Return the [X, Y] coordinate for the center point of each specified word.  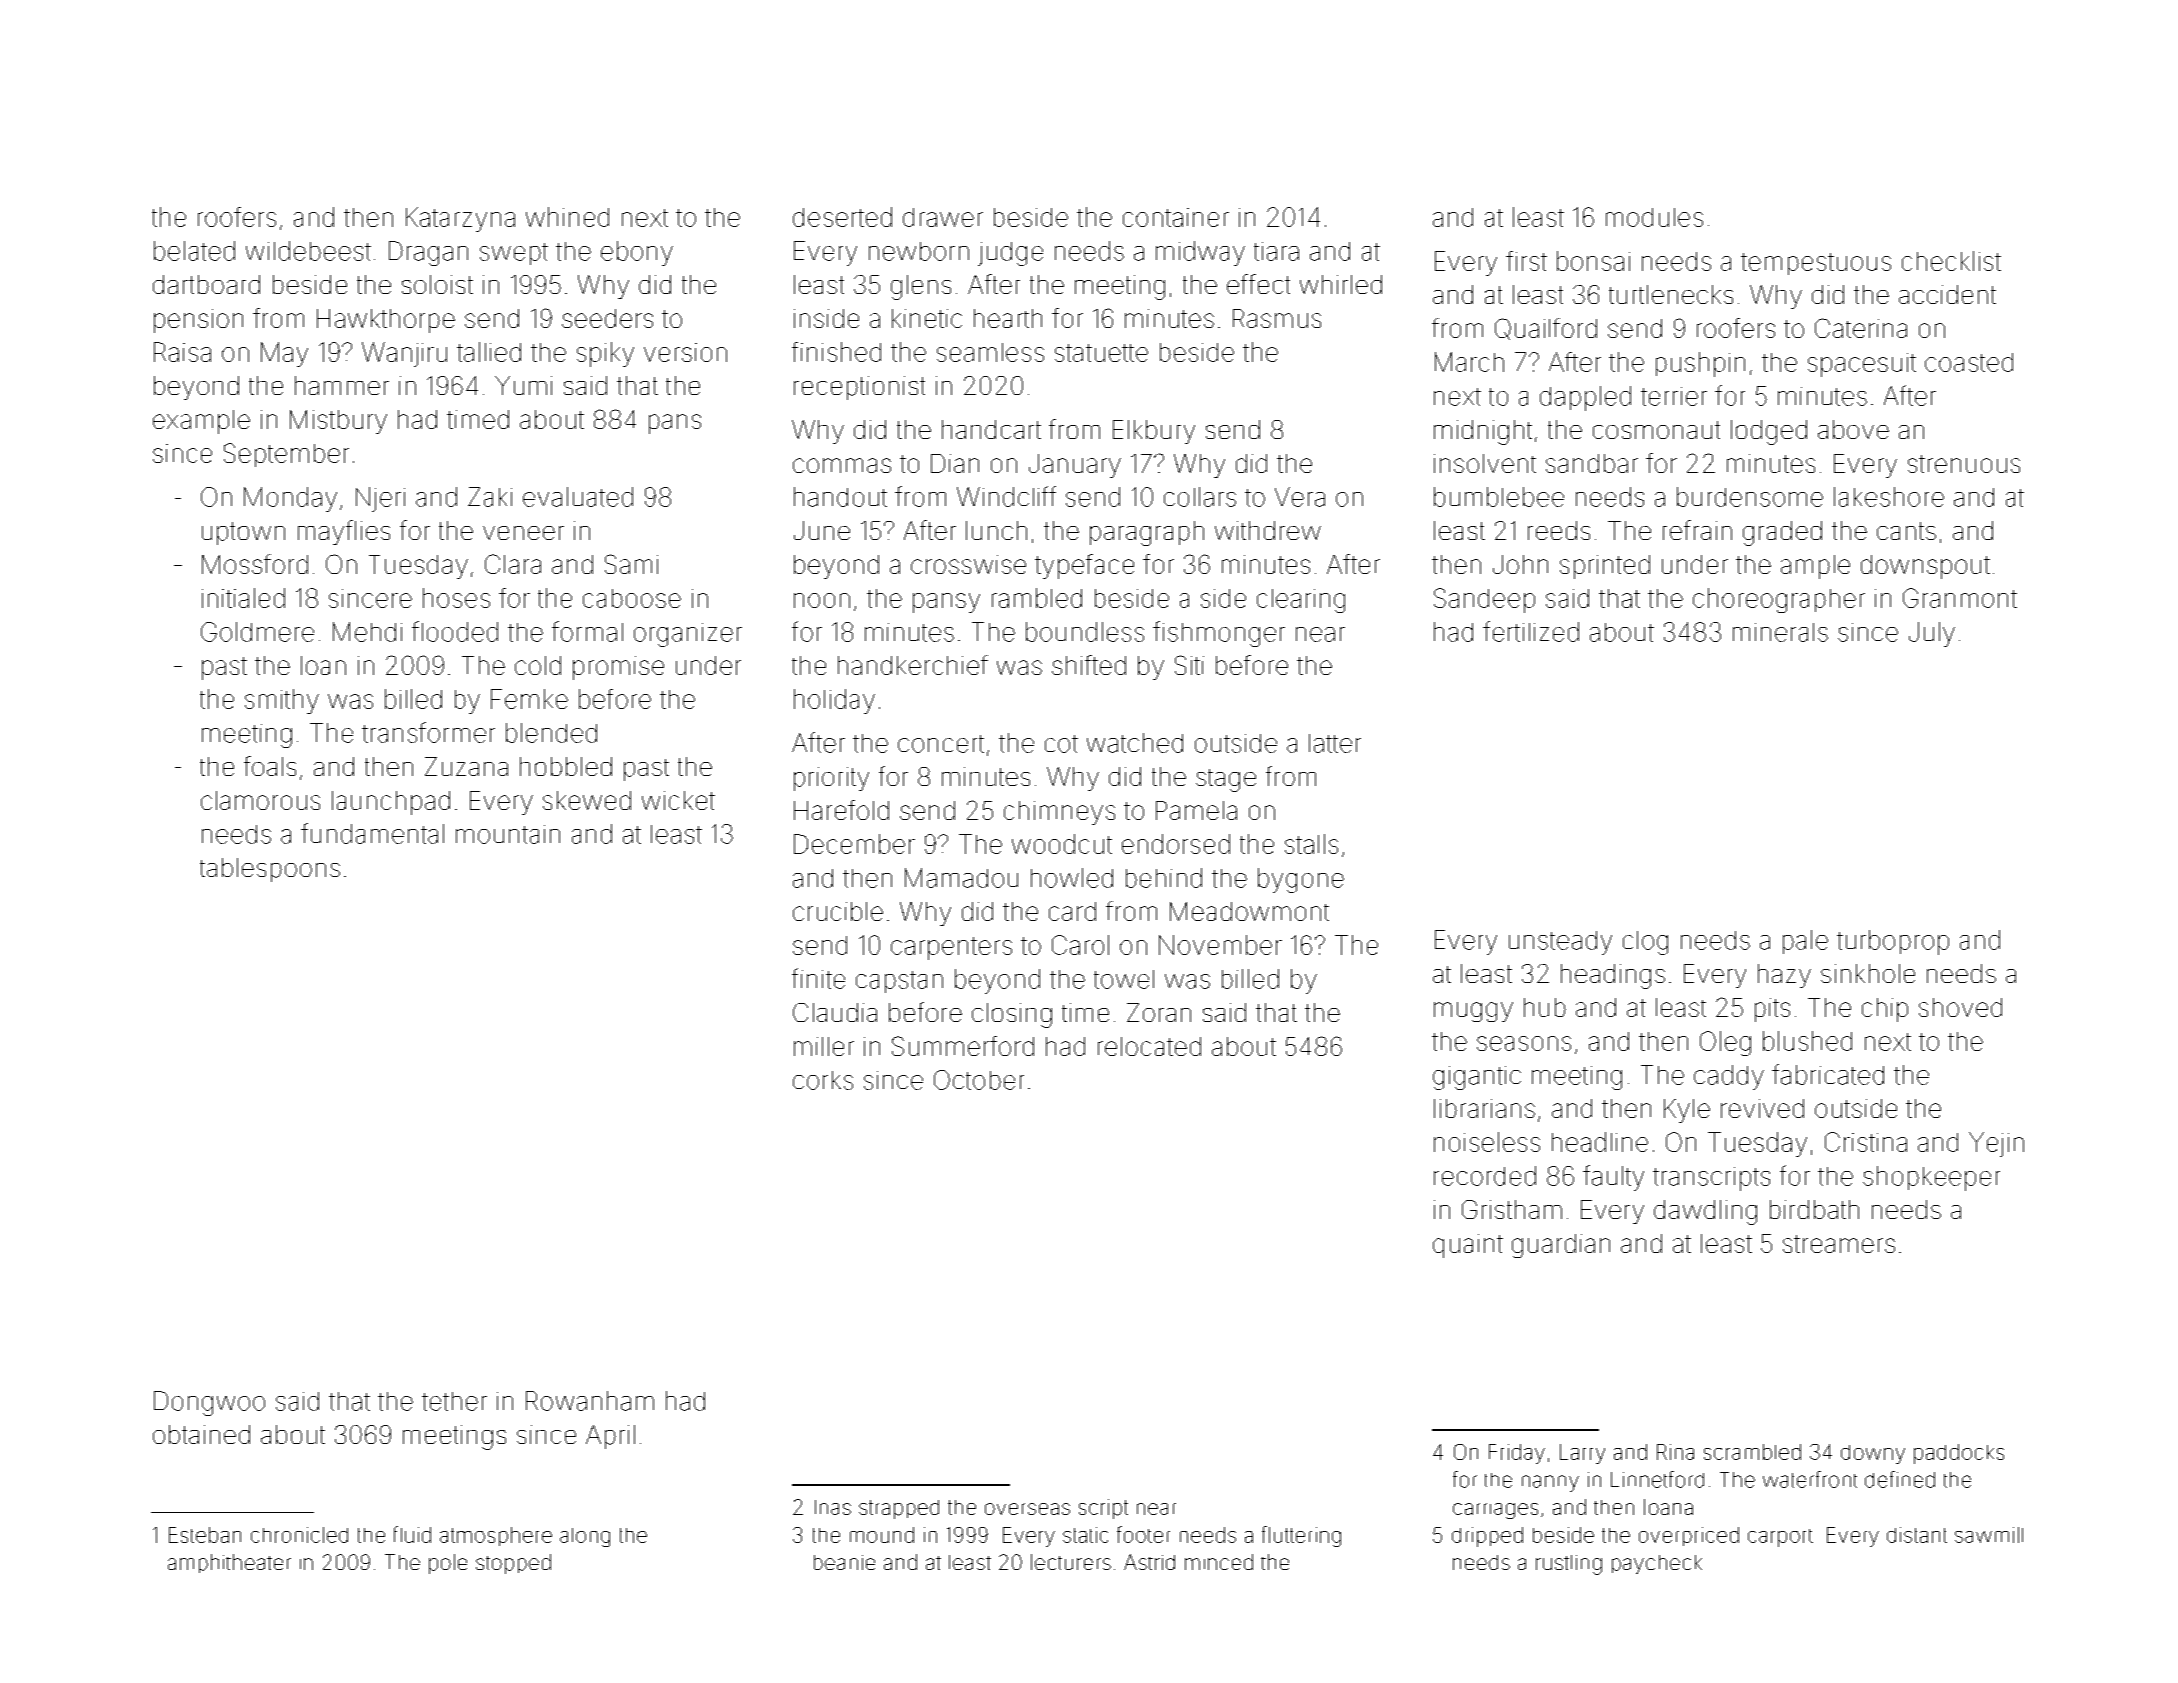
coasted [1969, 362]
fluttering [1301, 1536]
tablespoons [270, 870]
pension [198, 321]
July [1932, 634]
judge [1010, 254]
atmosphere [496, 1536]
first [1526, 261]
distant [1917, 1535]
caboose [632, 598]
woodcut [1062, 844]
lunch [996, 530]
